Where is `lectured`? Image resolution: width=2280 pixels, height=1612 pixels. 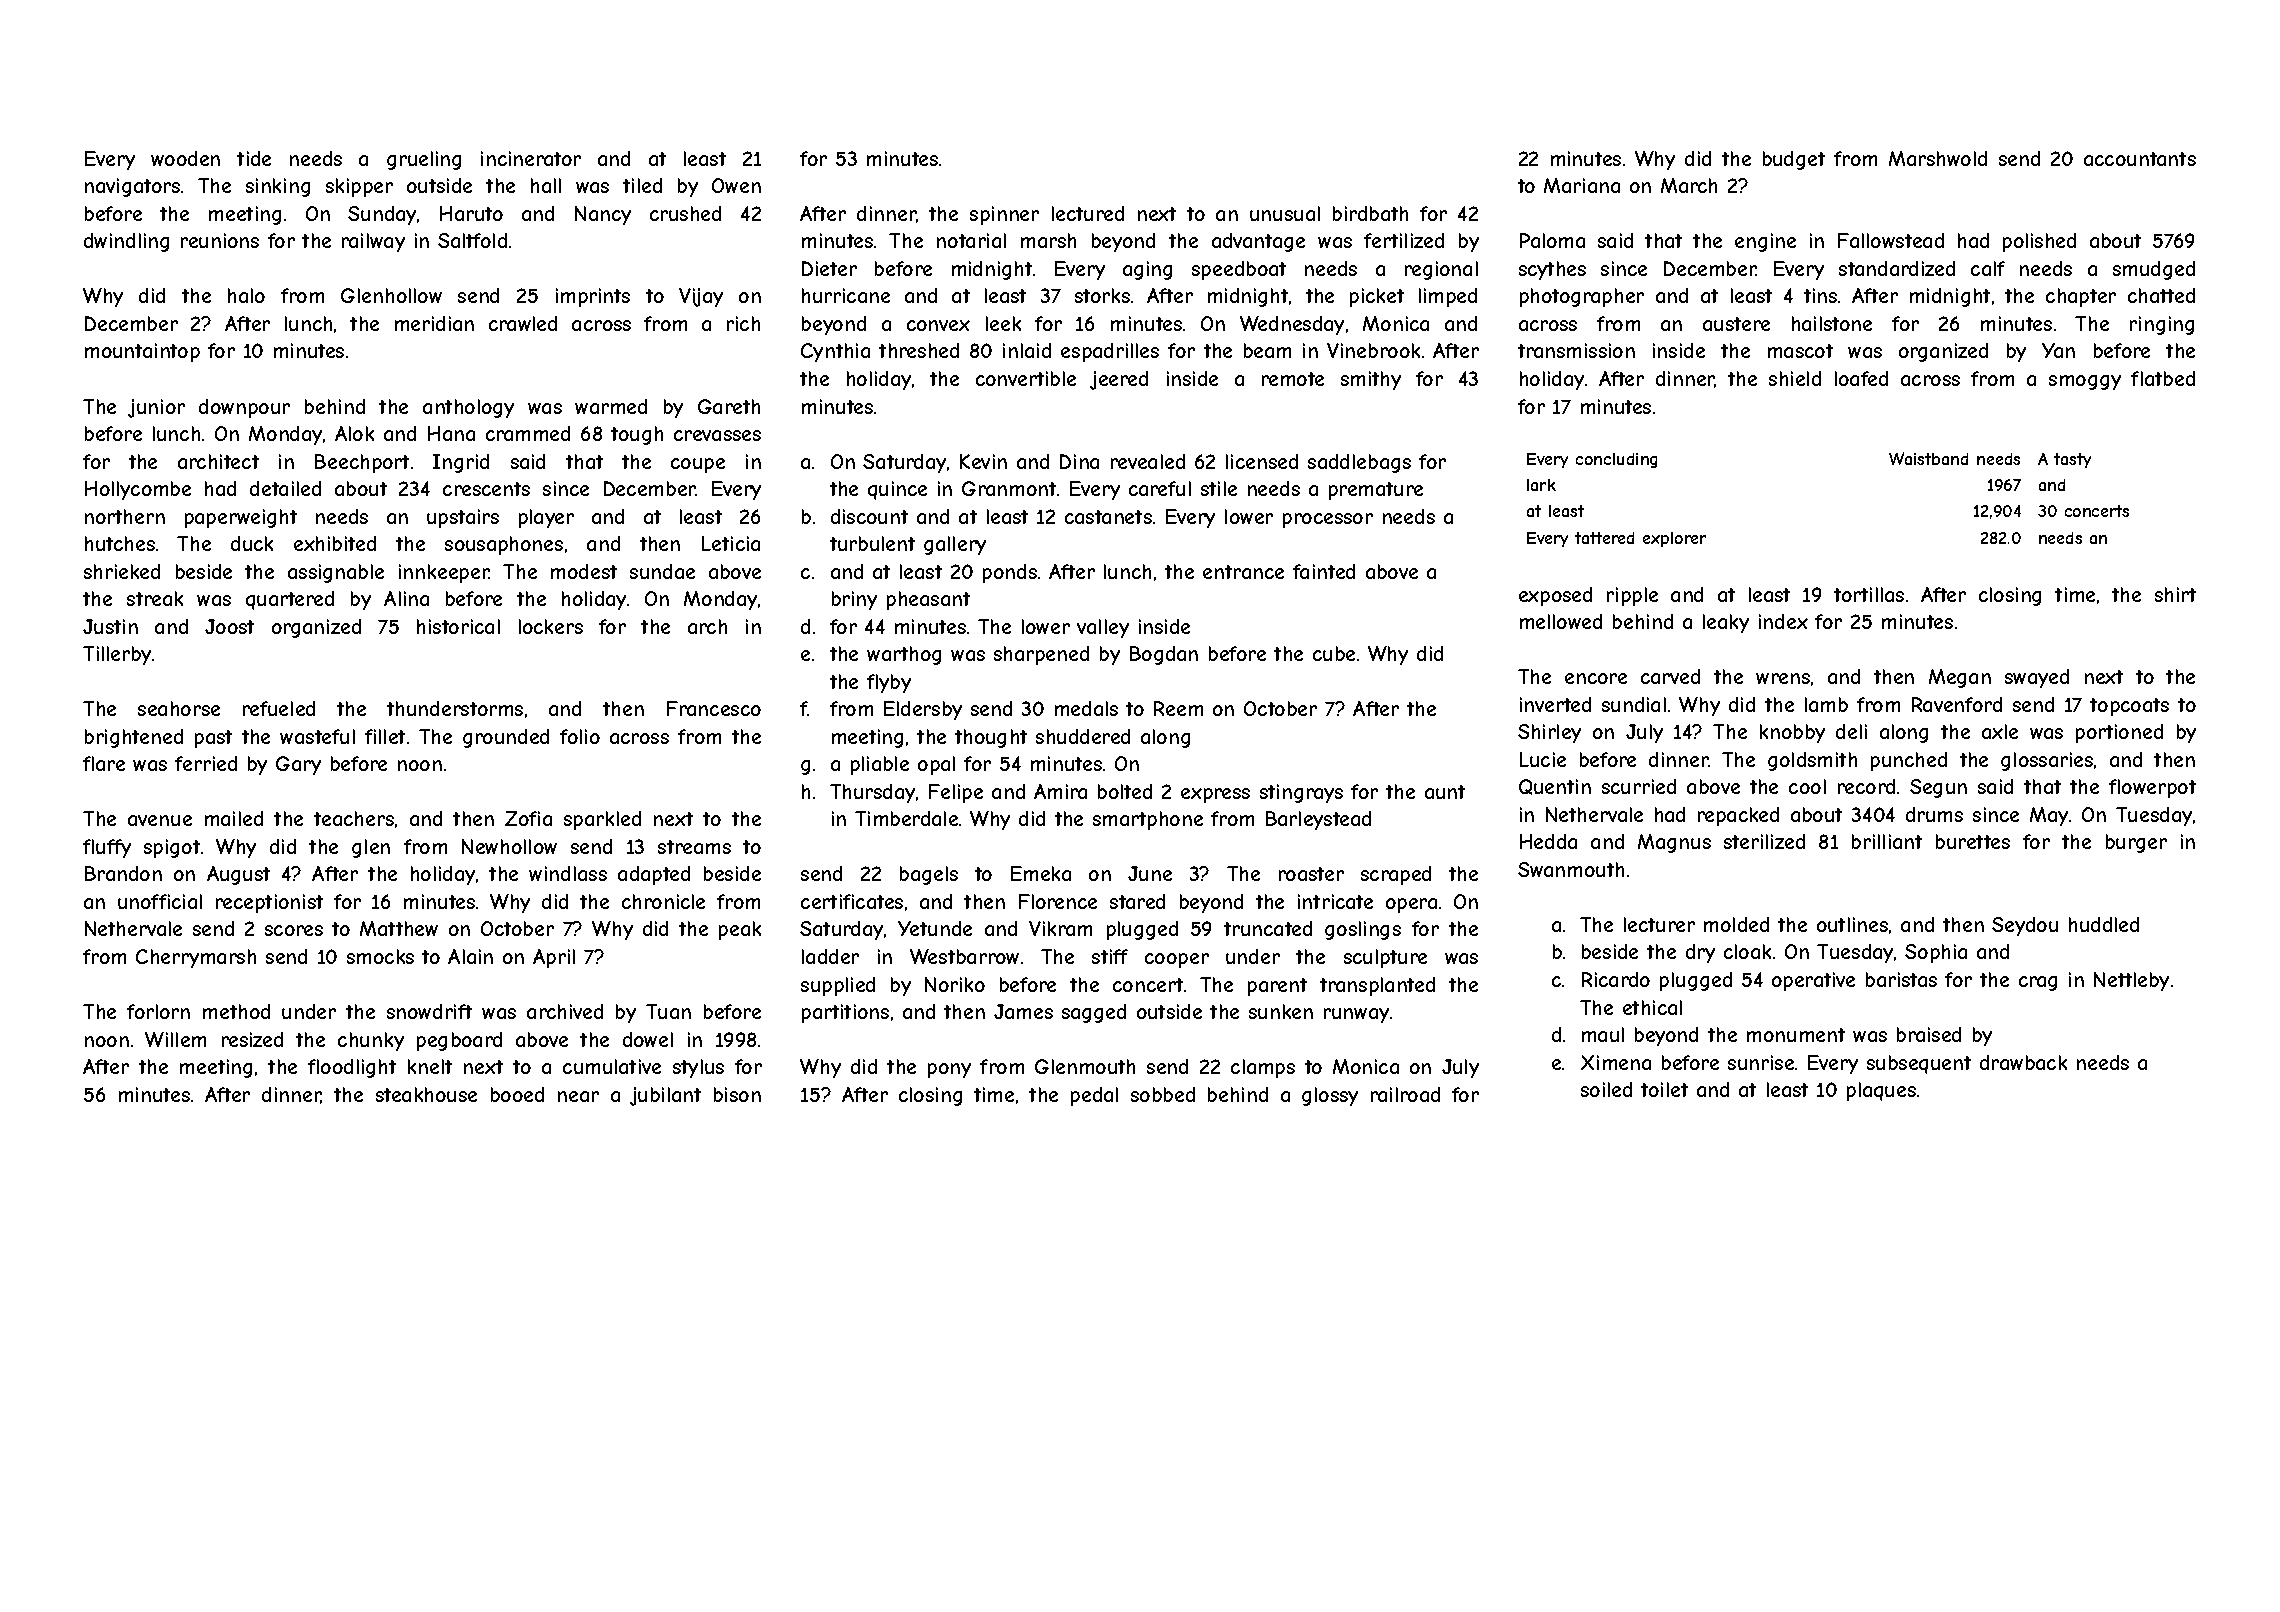
lectured is located at coordinates (1088, 213).
